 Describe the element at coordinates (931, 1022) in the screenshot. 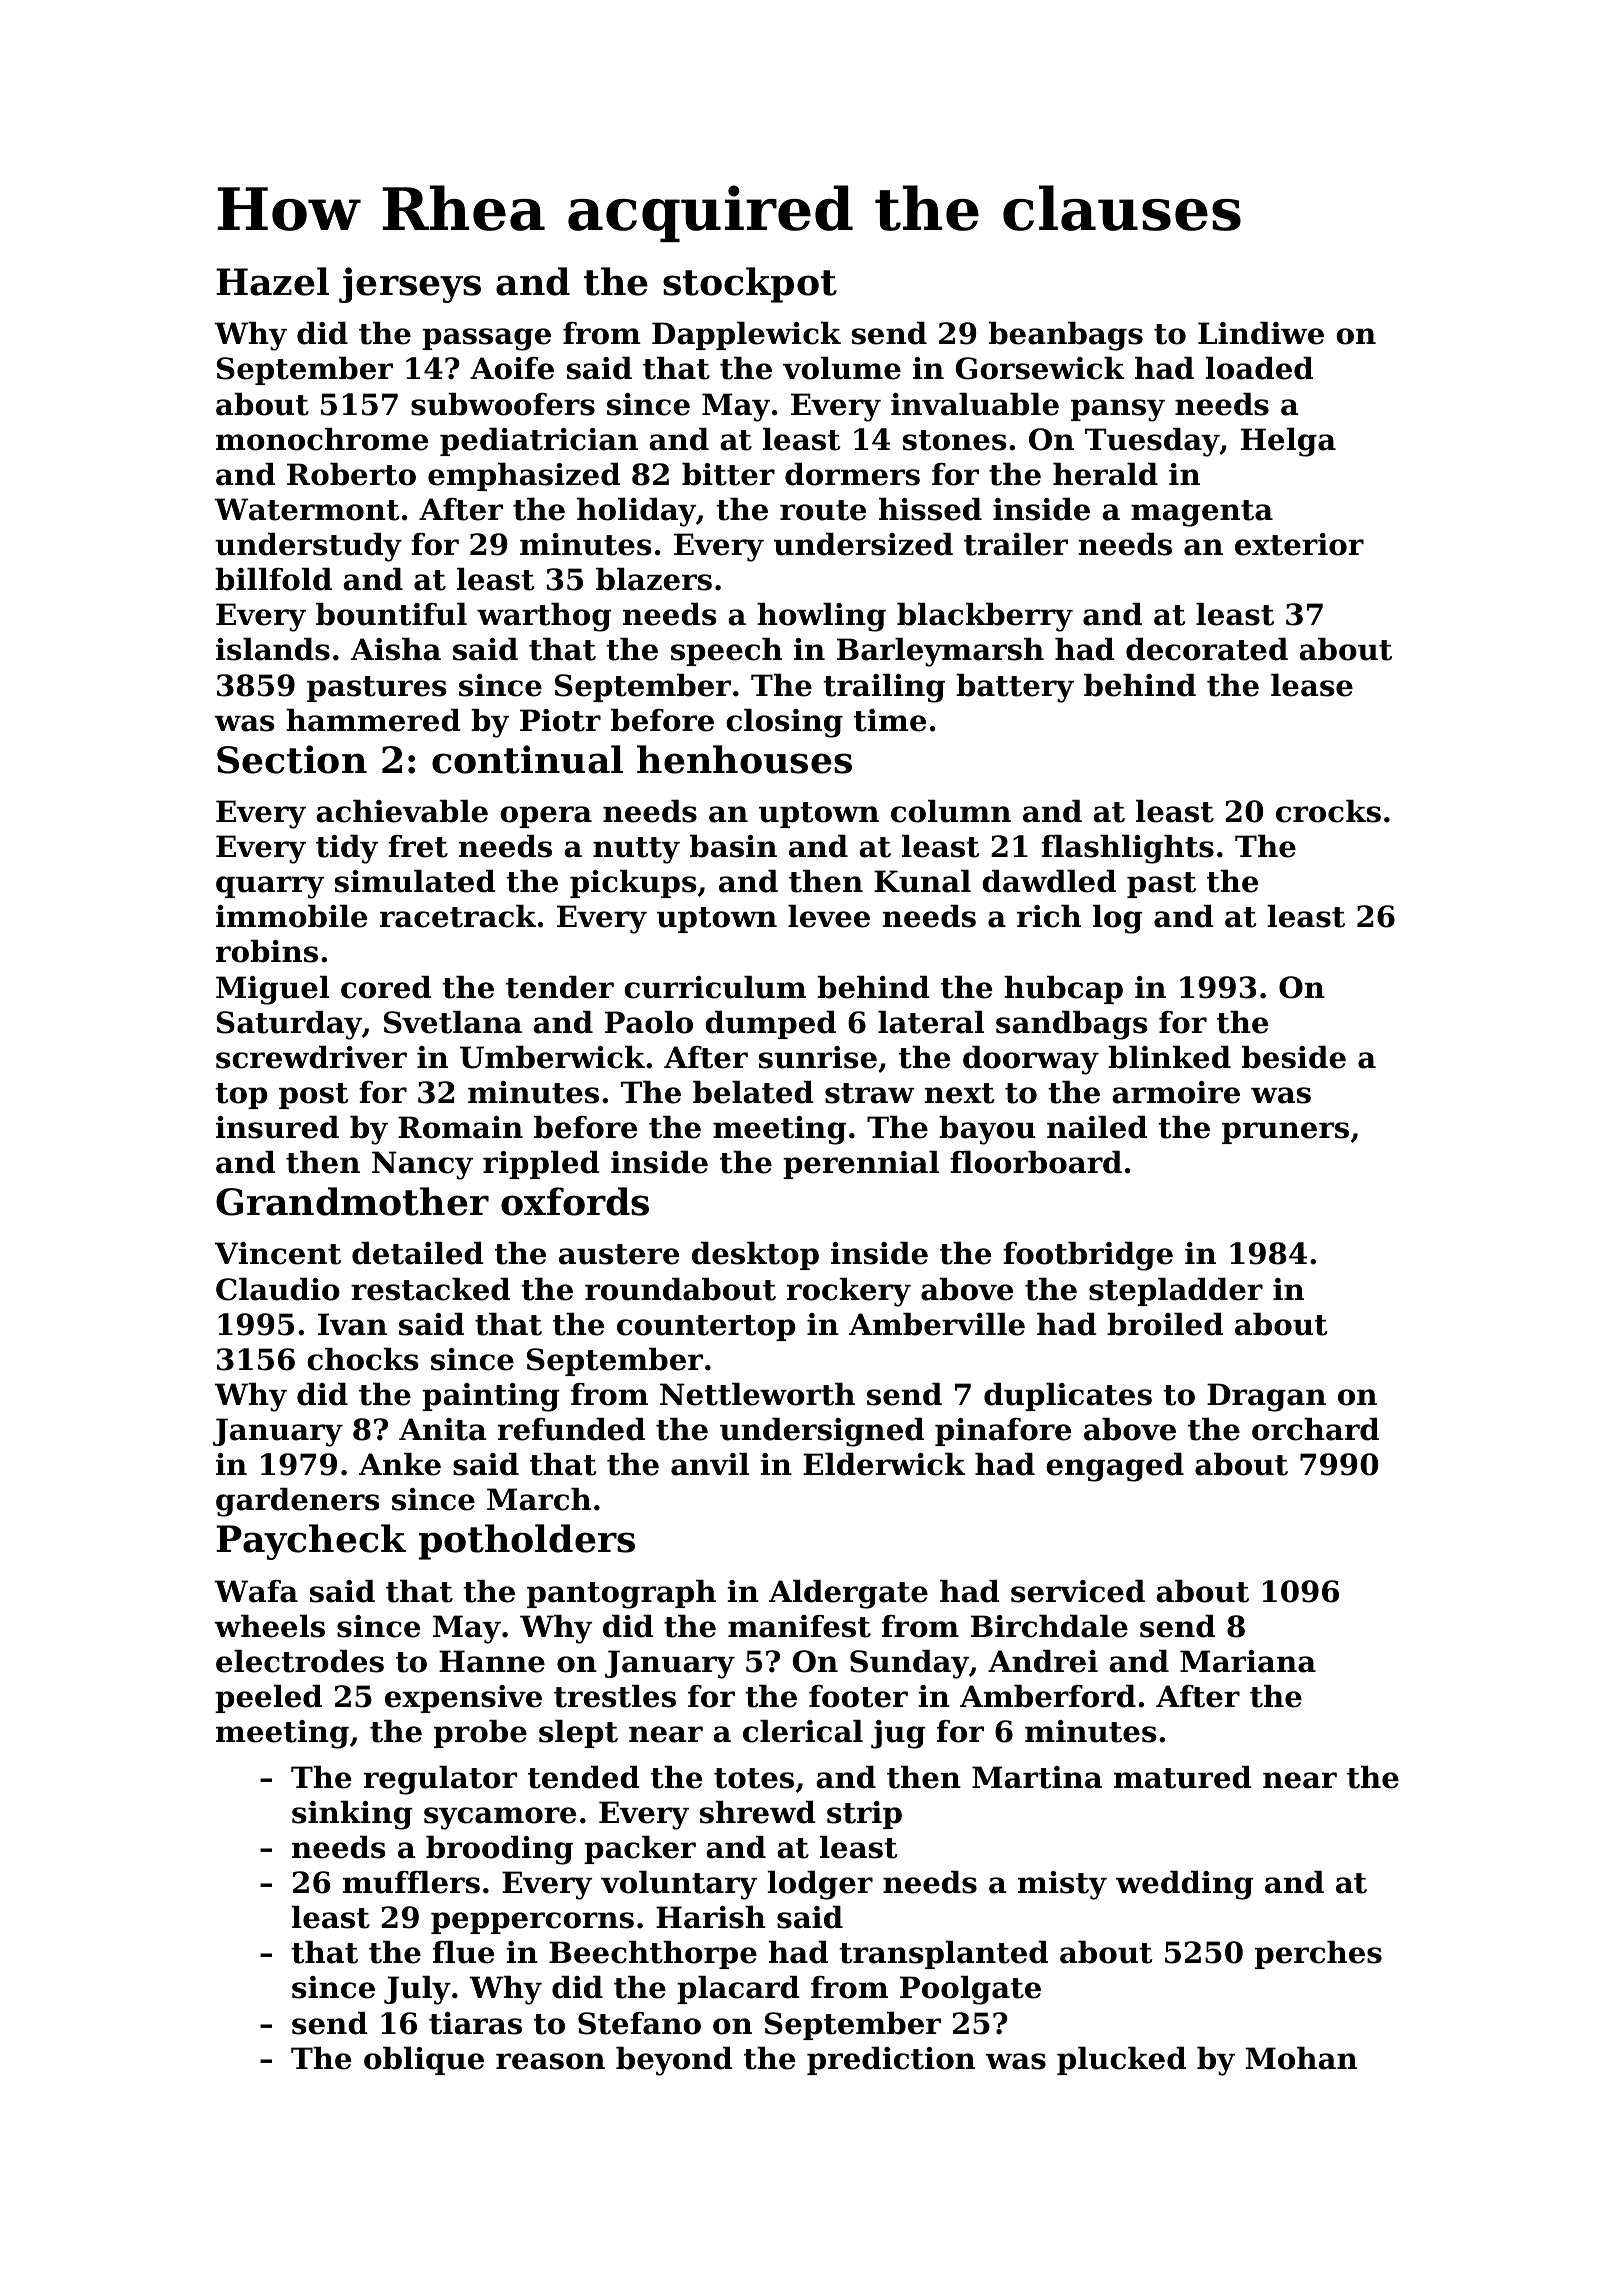

I see `lateral` at that location.
